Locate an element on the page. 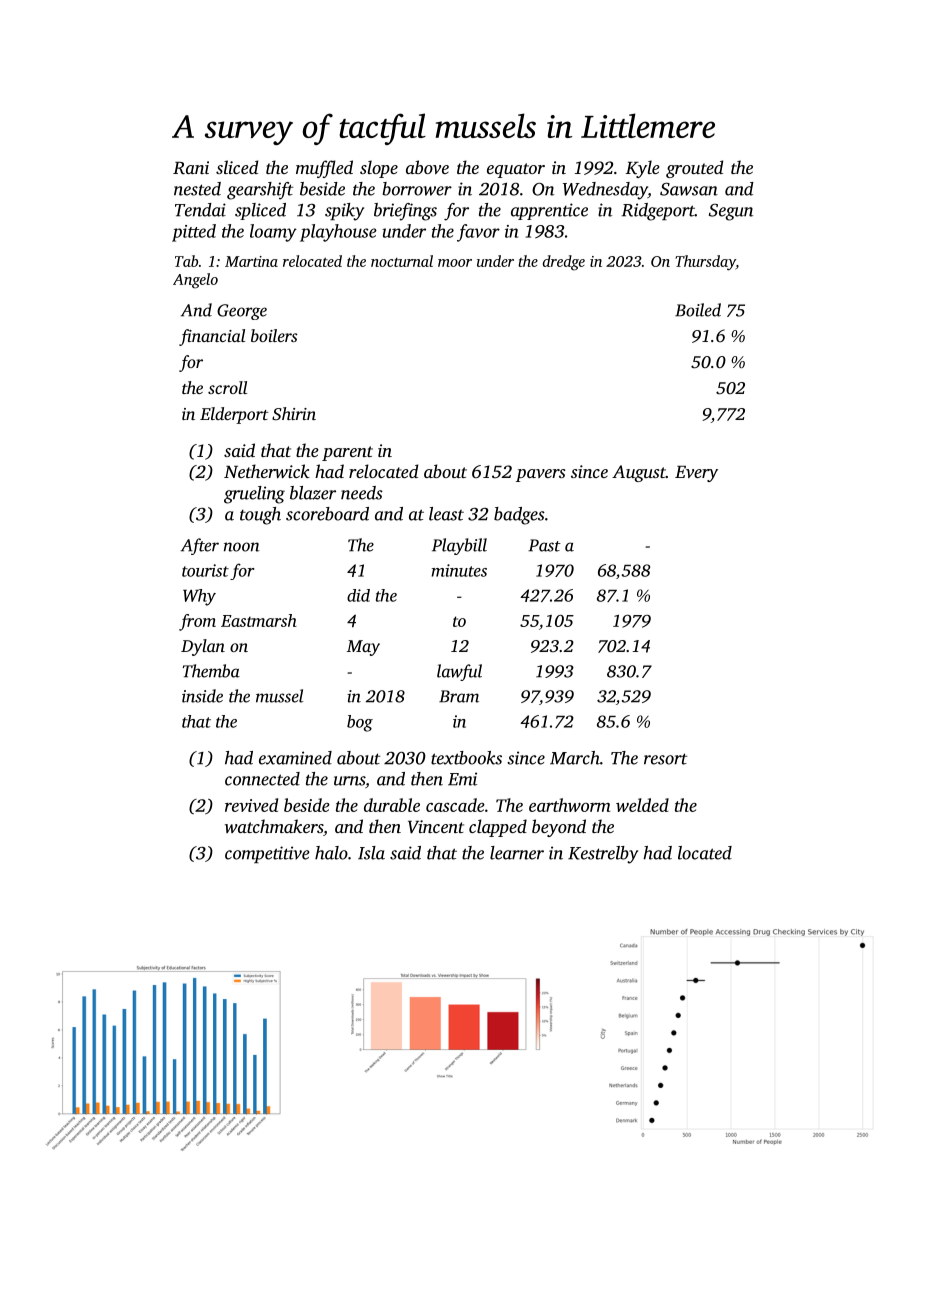 The height and width of the document is (1315, 927). learner is located at coordinates (517, 853).
